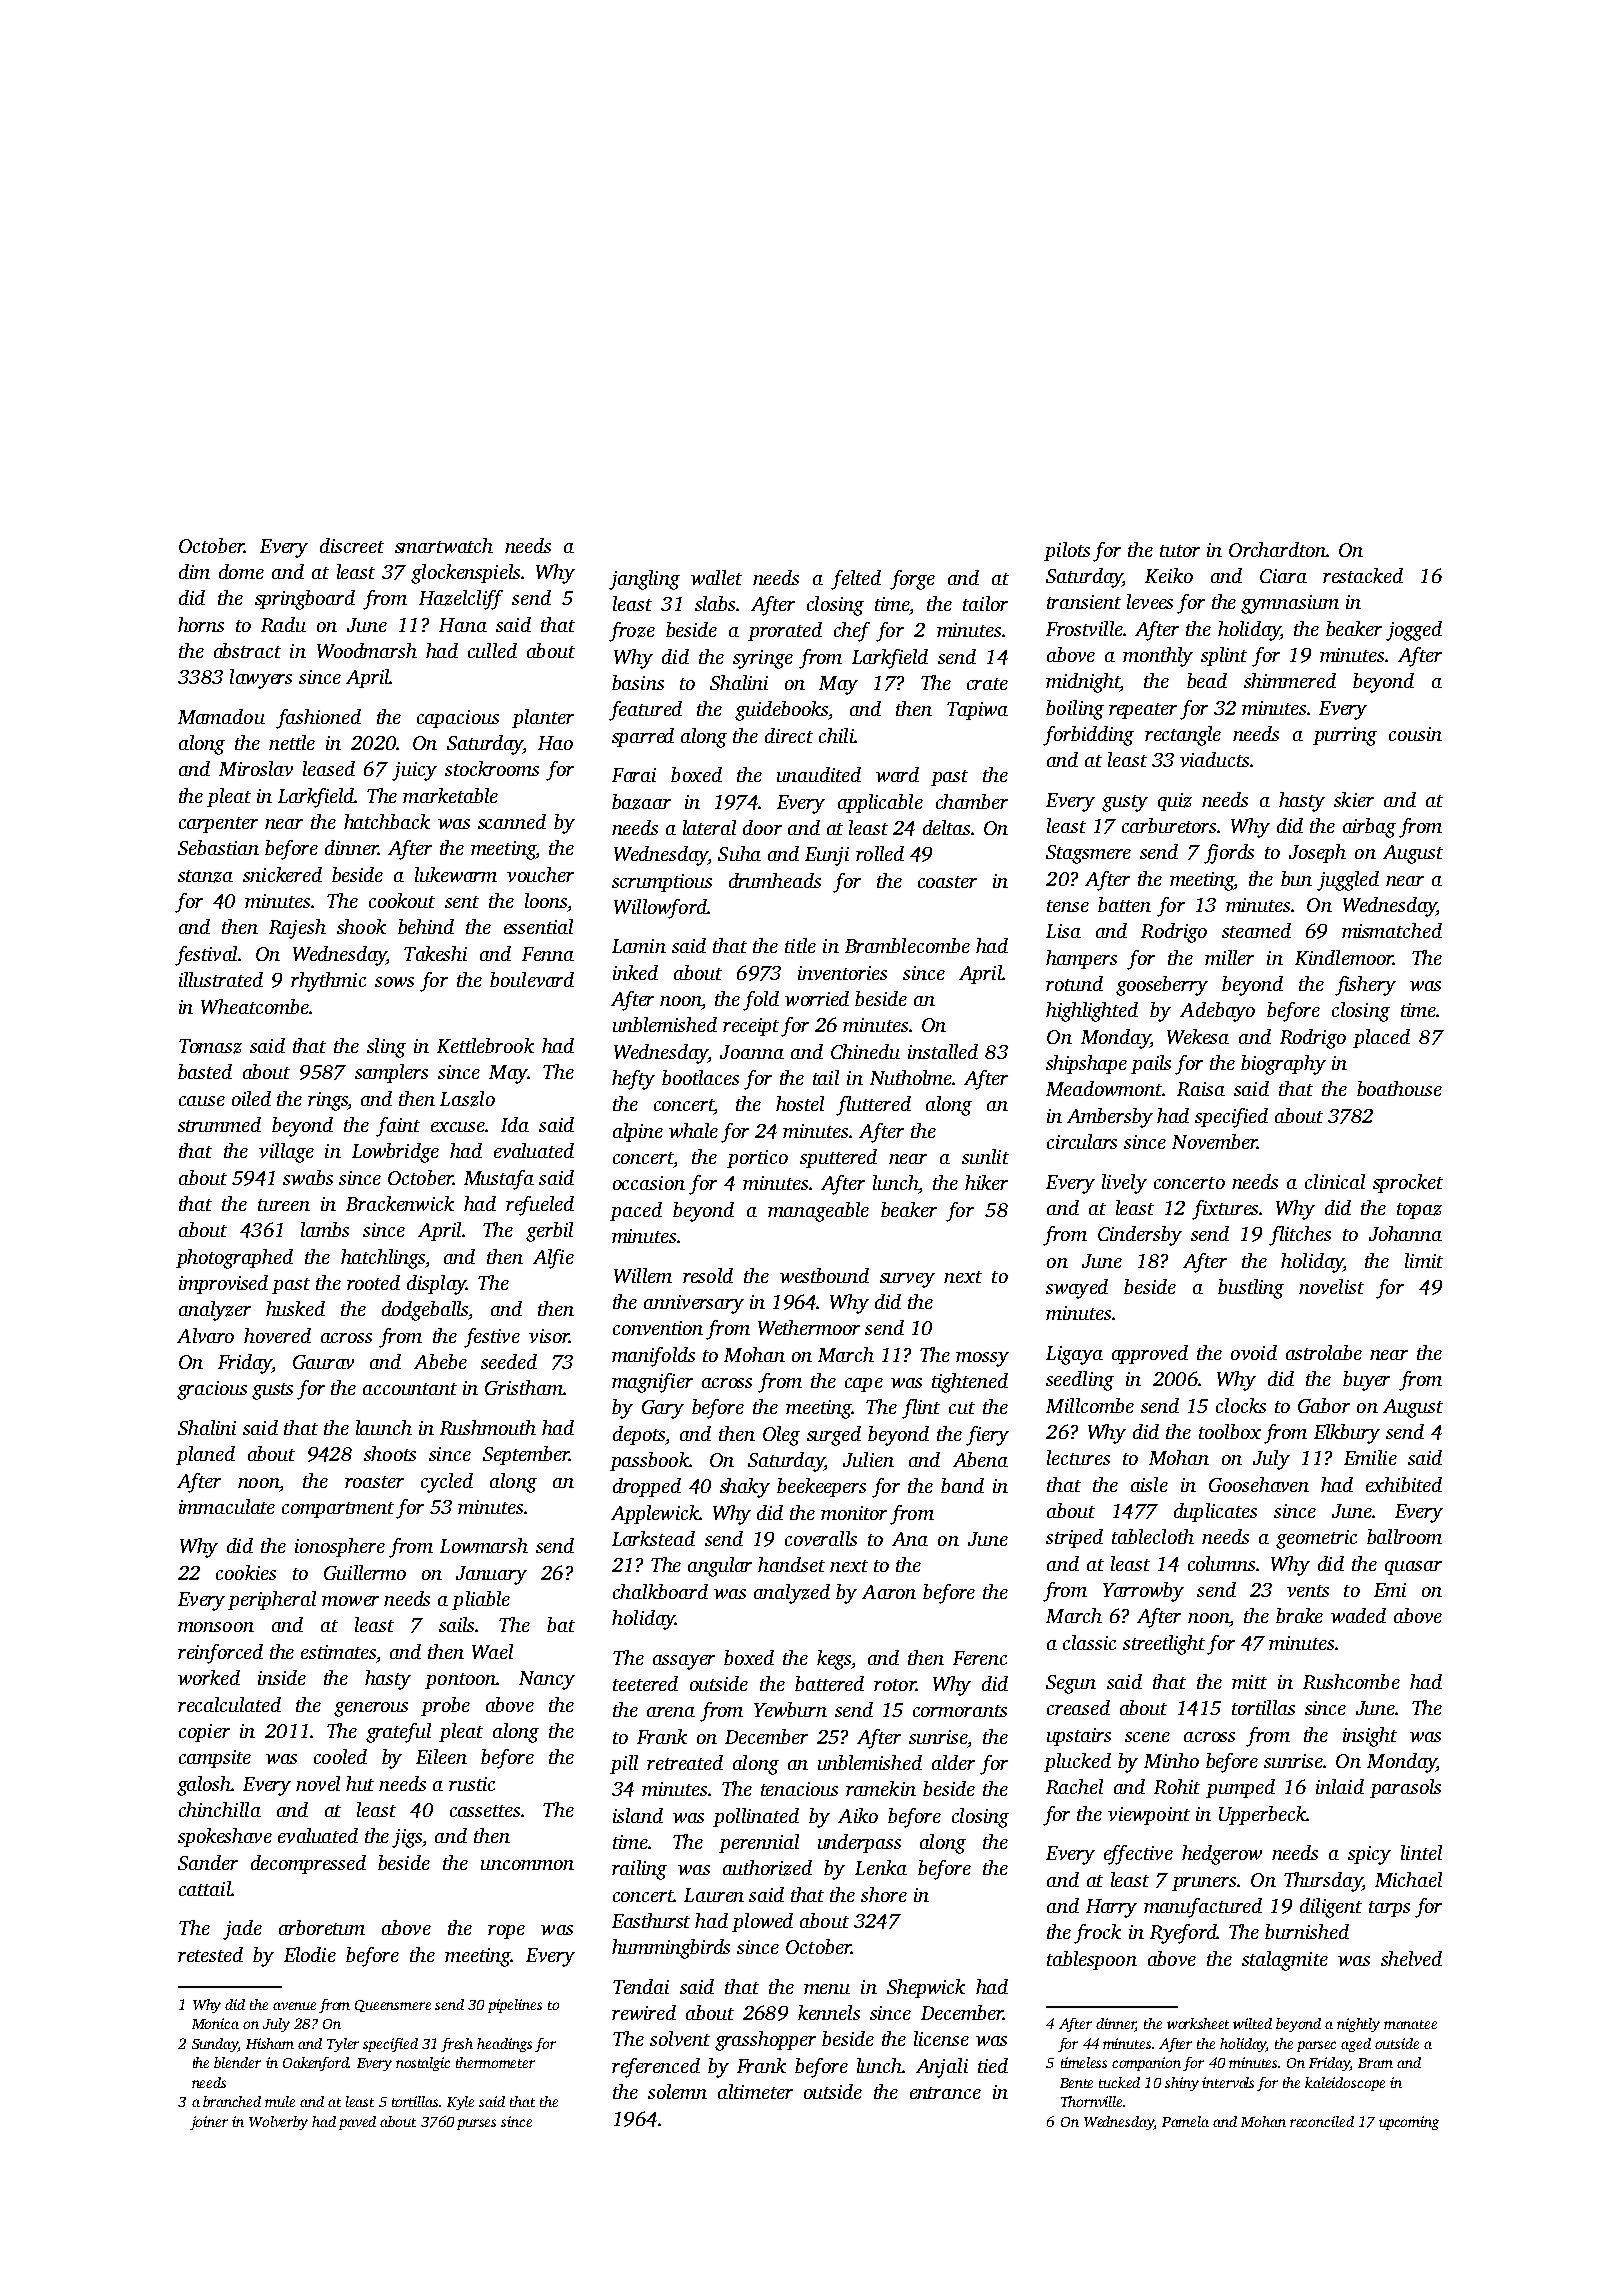 The width and height of the image is (1620, 2292). I want to click on assayer, so click(684, 1662).
